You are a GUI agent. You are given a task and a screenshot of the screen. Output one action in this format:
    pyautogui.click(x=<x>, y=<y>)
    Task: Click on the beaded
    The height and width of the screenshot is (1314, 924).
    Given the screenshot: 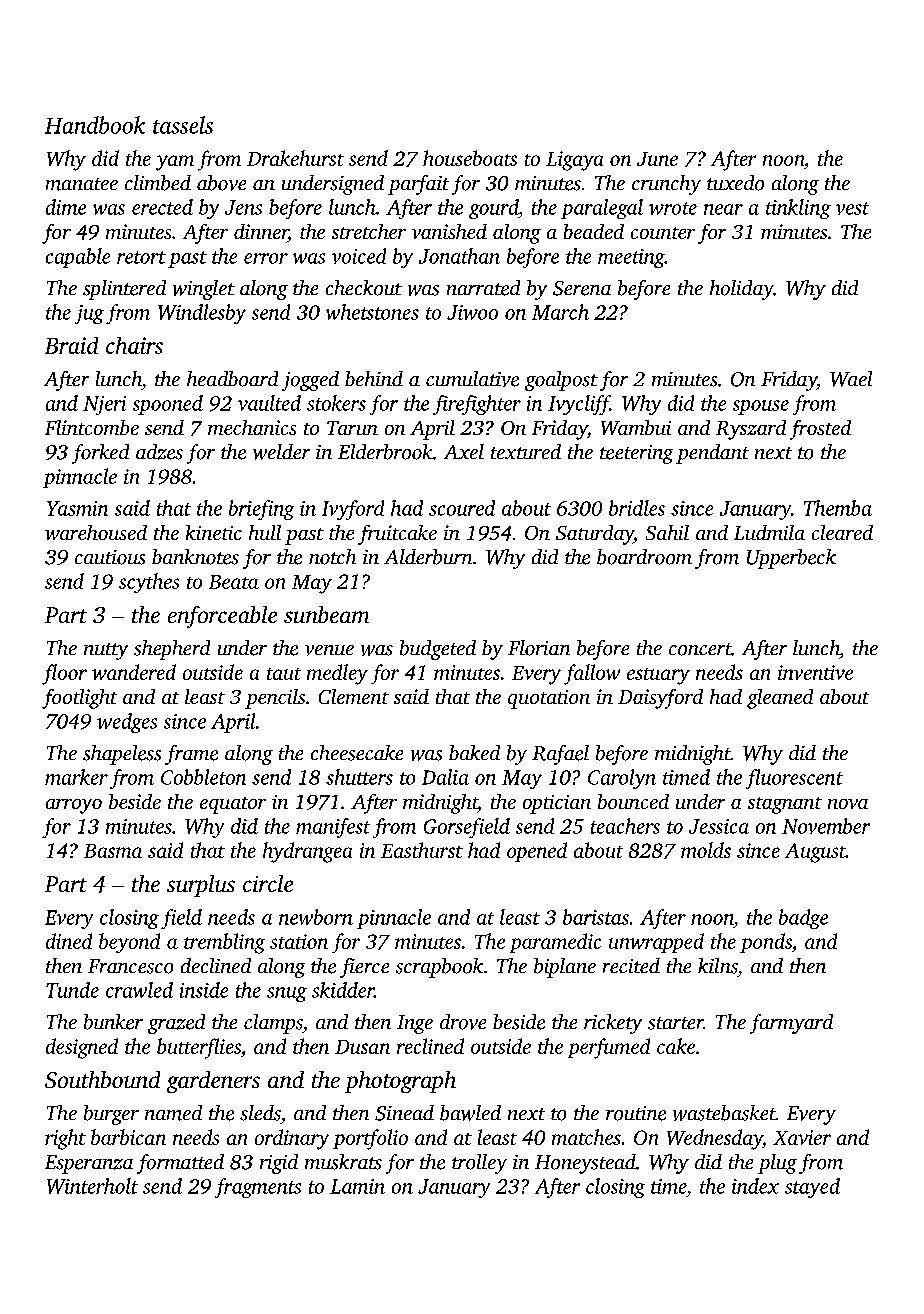 What is the action you would take?
    pyautogui.click(x=594, y=231)
